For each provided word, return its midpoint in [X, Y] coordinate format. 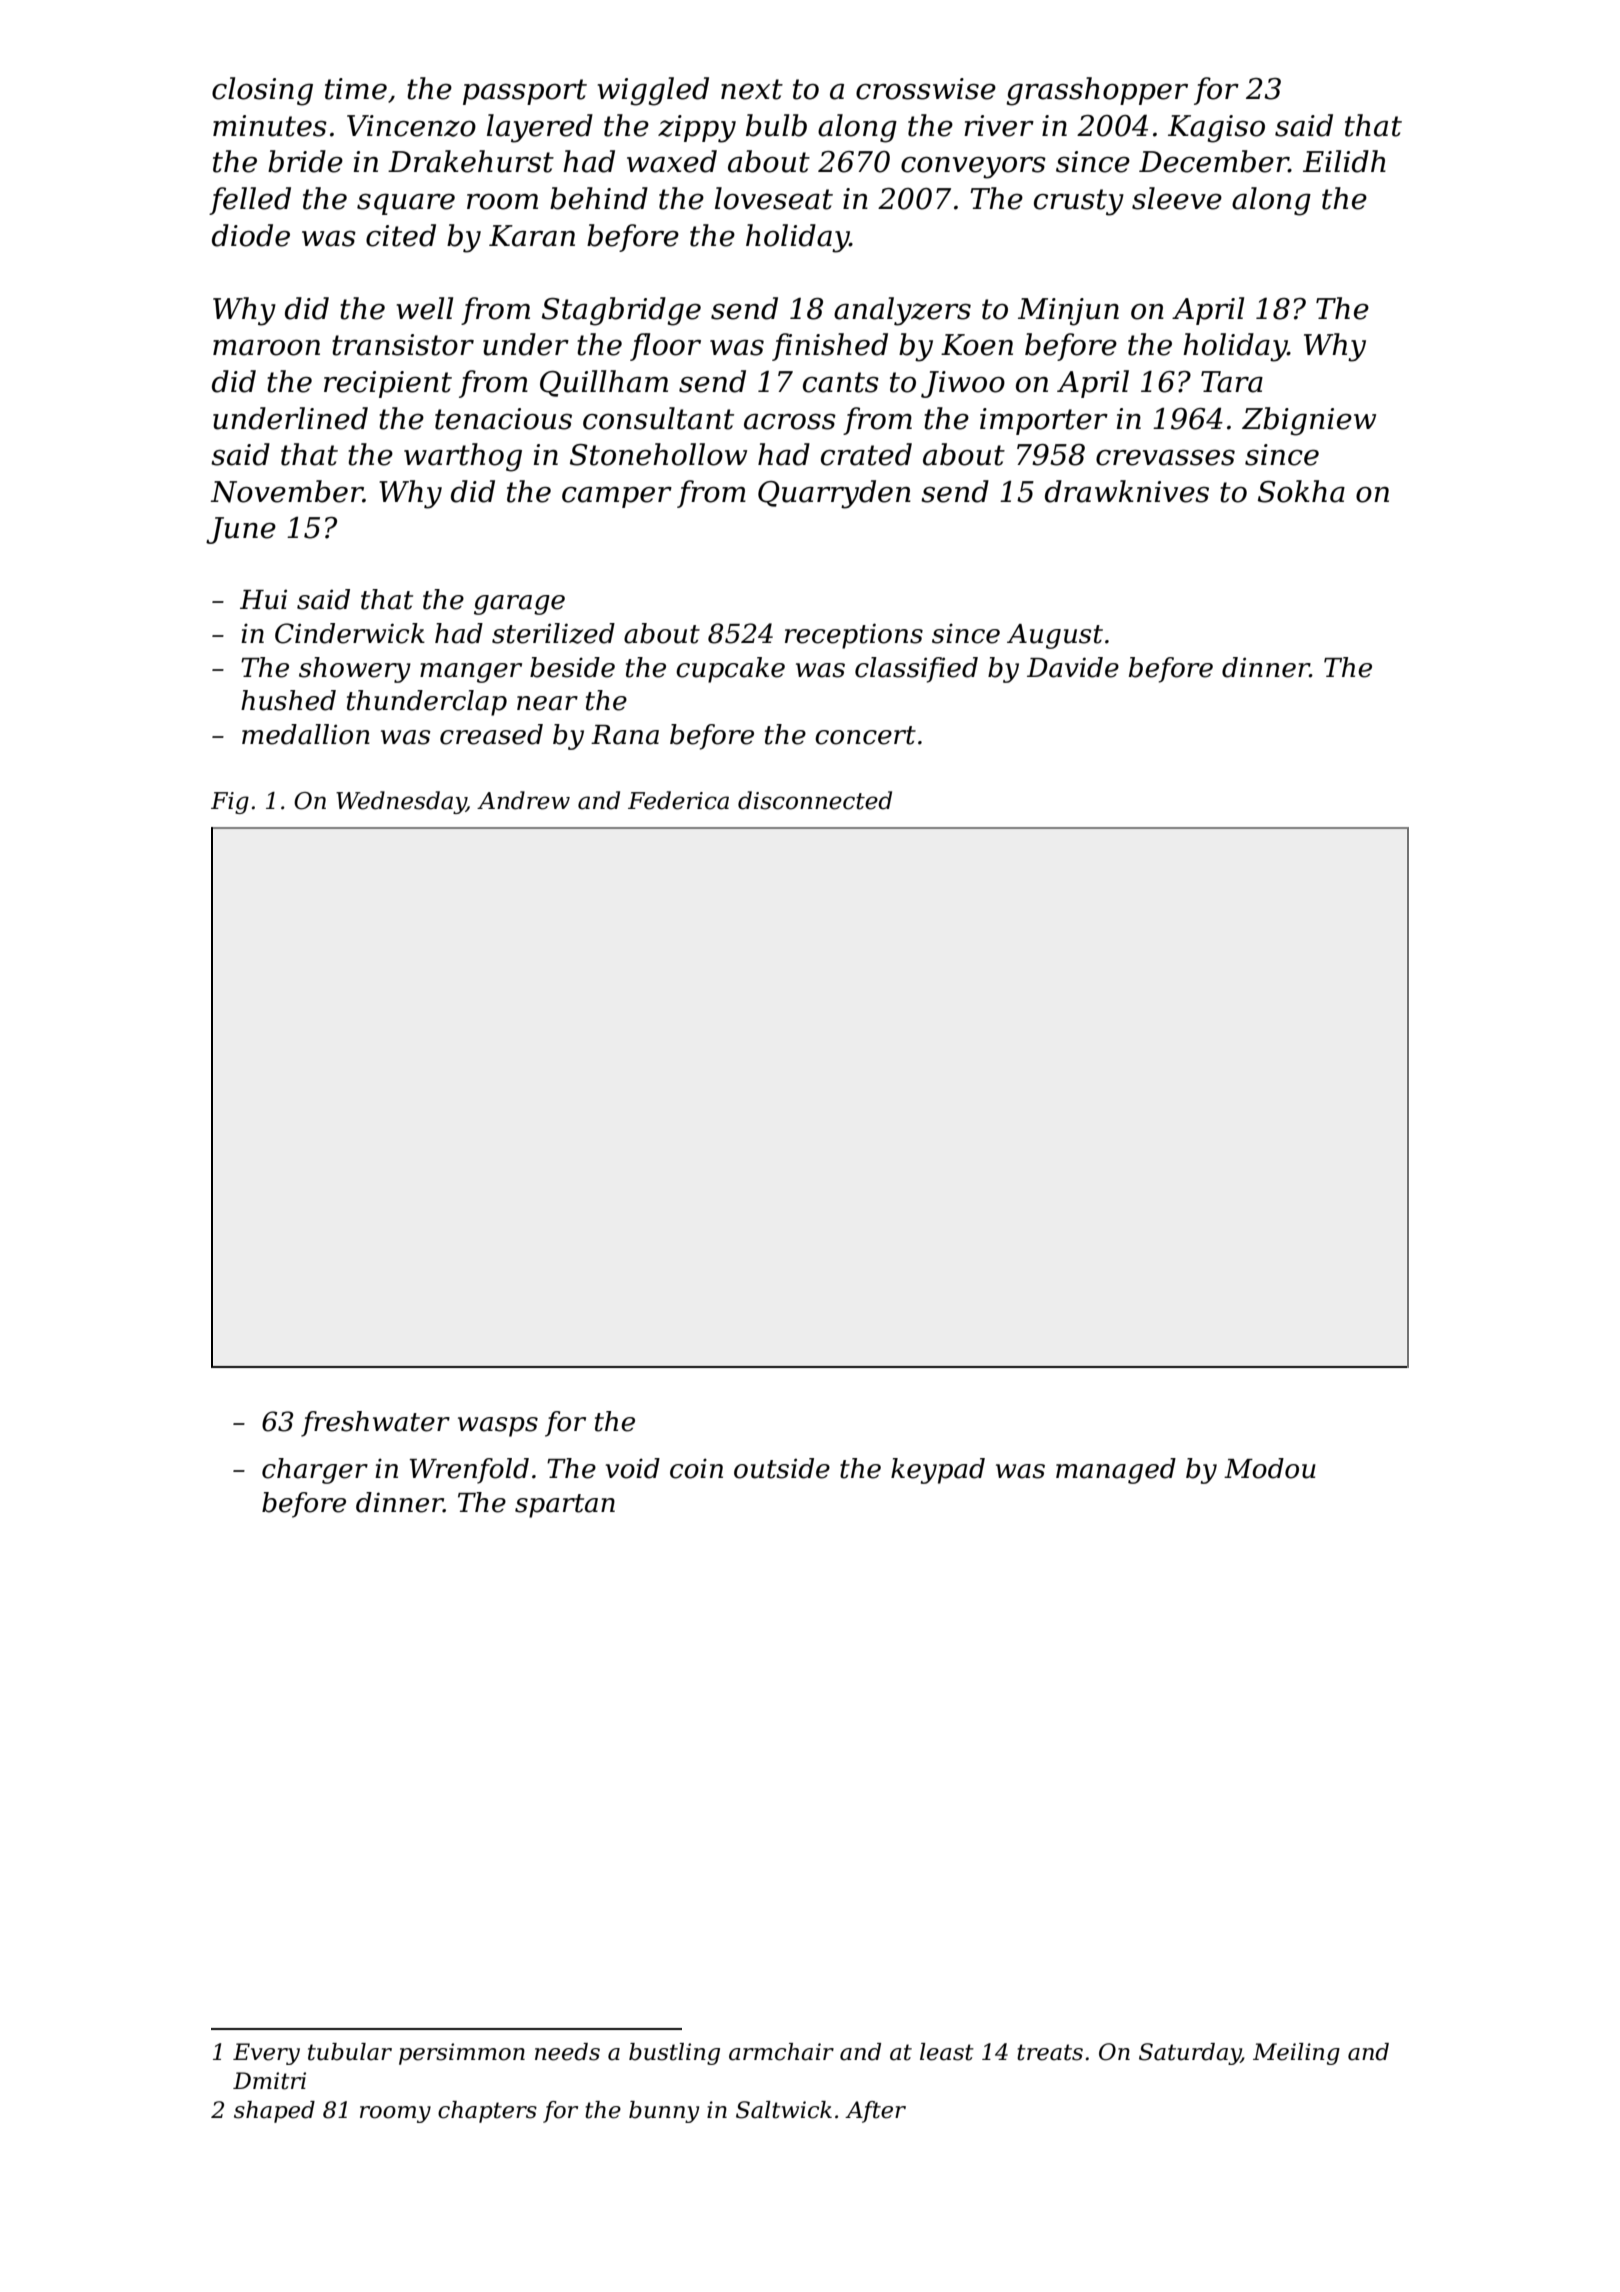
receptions [854, 636]
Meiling [1296, 2054]
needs [567, 2052]
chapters [487, 2112]
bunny [664, 2112]
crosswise [926, 89]
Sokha [1301, 491]
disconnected [815, 800]
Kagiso [1216, 129]
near [547, 703]
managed [1116, 1471]
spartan [565, 1506]
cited [401, 235]
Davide [1073, 667]
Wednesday [401, 802]
